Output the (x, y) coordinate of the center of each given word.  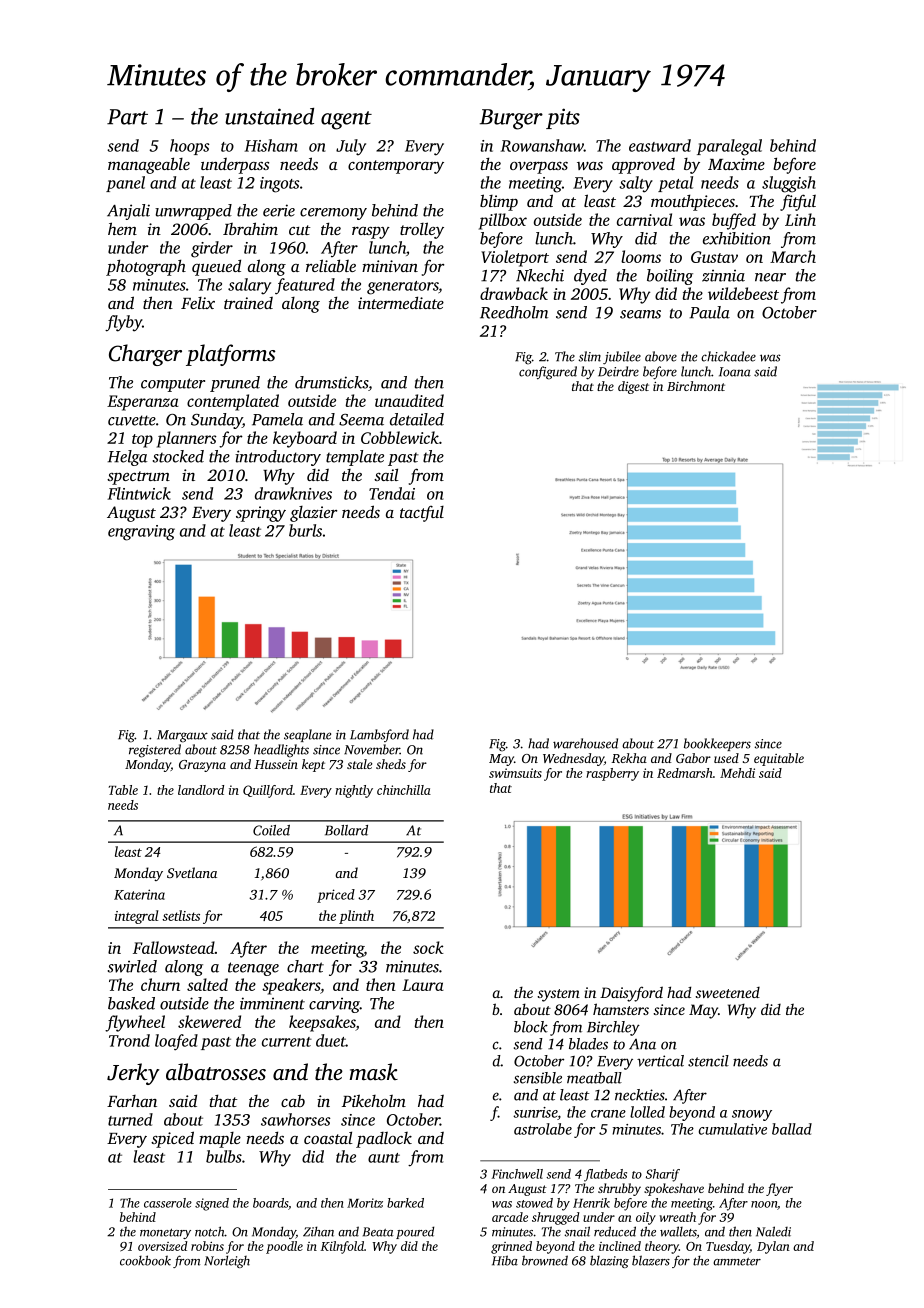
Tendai (392, 493)
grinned (511, 1247)
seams (640, 314)
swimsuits (515, 773)
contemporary (396, 167)
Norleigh (227, 1261)
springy (261, 514)
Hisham (271, 145)
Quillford (268, 791)
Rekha (629, 758)
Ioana (735, 372)
